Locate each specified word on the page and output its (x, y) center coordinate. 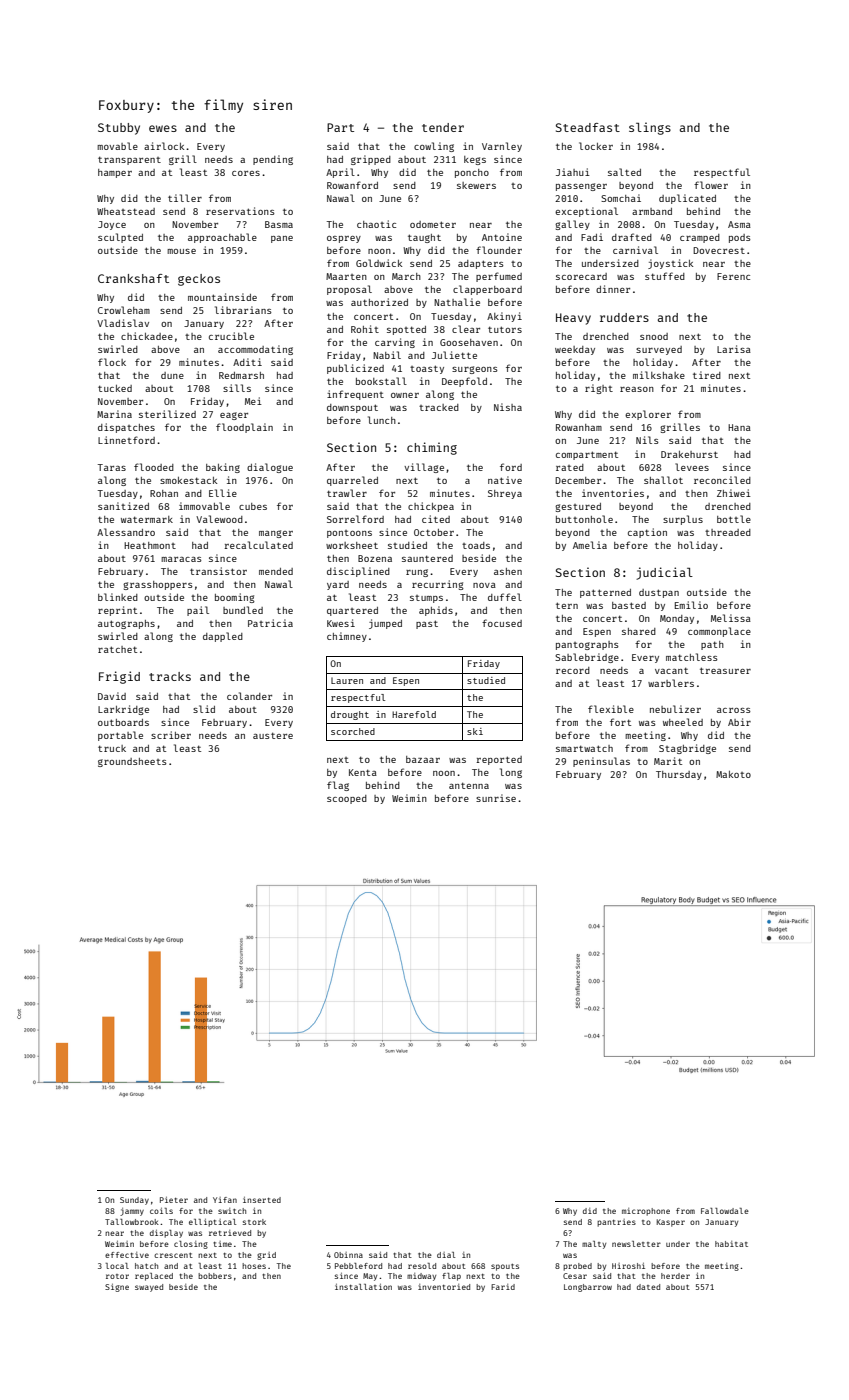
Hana (739, 427)
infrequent (355, 395)
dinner (613, 289)
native (505, 480)
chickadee (147, 336)
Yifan (225, 1200)
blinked (118, 597)
